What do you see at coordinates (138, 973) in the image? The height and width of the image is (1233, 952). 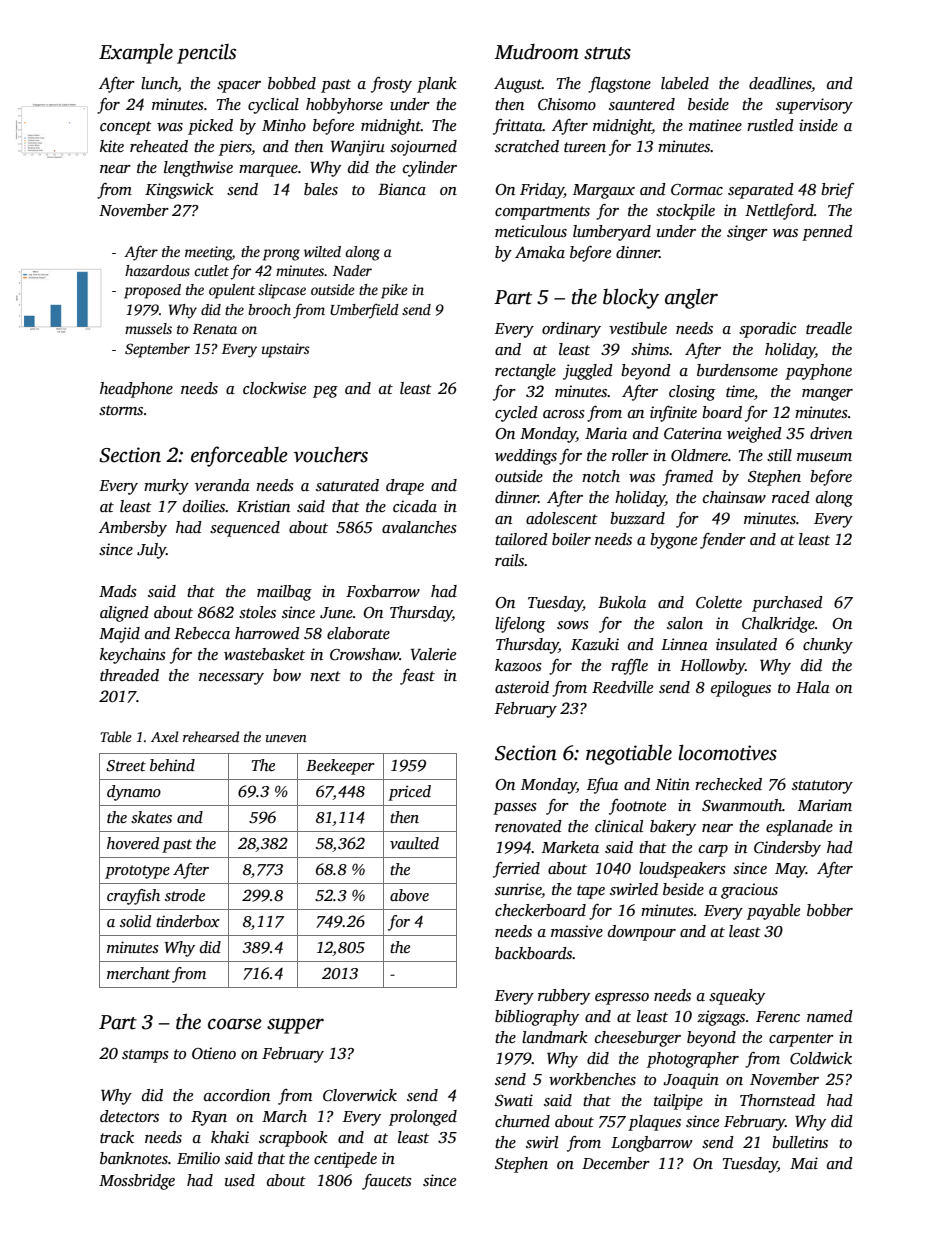 I see `merchant` at bounding box center [138, 973].
